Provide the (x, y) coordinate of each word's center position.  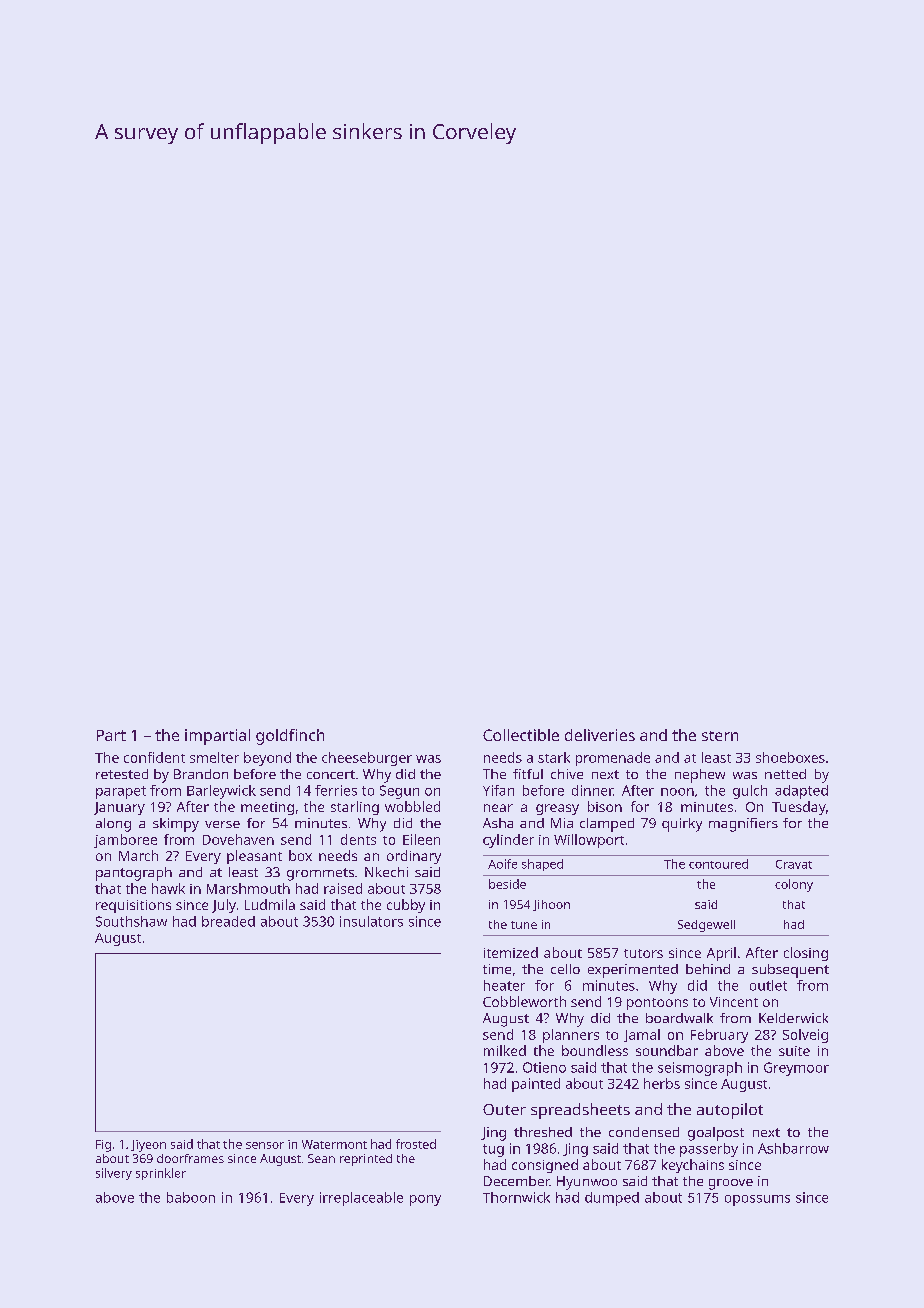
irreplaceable (361, 1199)
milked (505, 1050)
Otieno (544, 1067)
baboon (191, 1197)
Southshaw (131, 921)
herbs (662, 1083)
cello (565, 969)
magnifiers (743, 825)
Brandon (201, 774)
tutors (643, 953)
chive (567, 774)
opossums (757, 1200)
